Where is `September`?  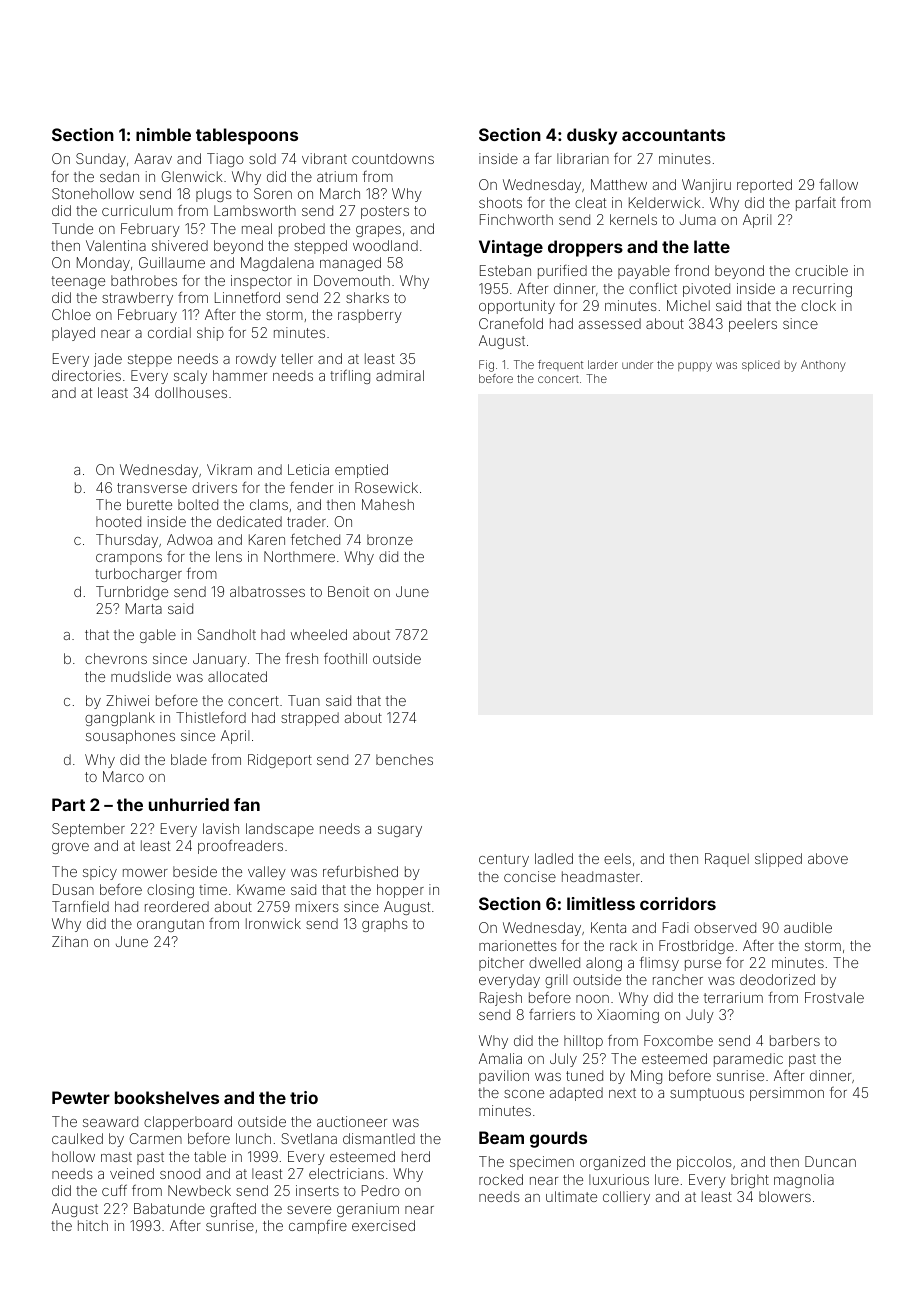
September is located at coordinates (88, 830).
